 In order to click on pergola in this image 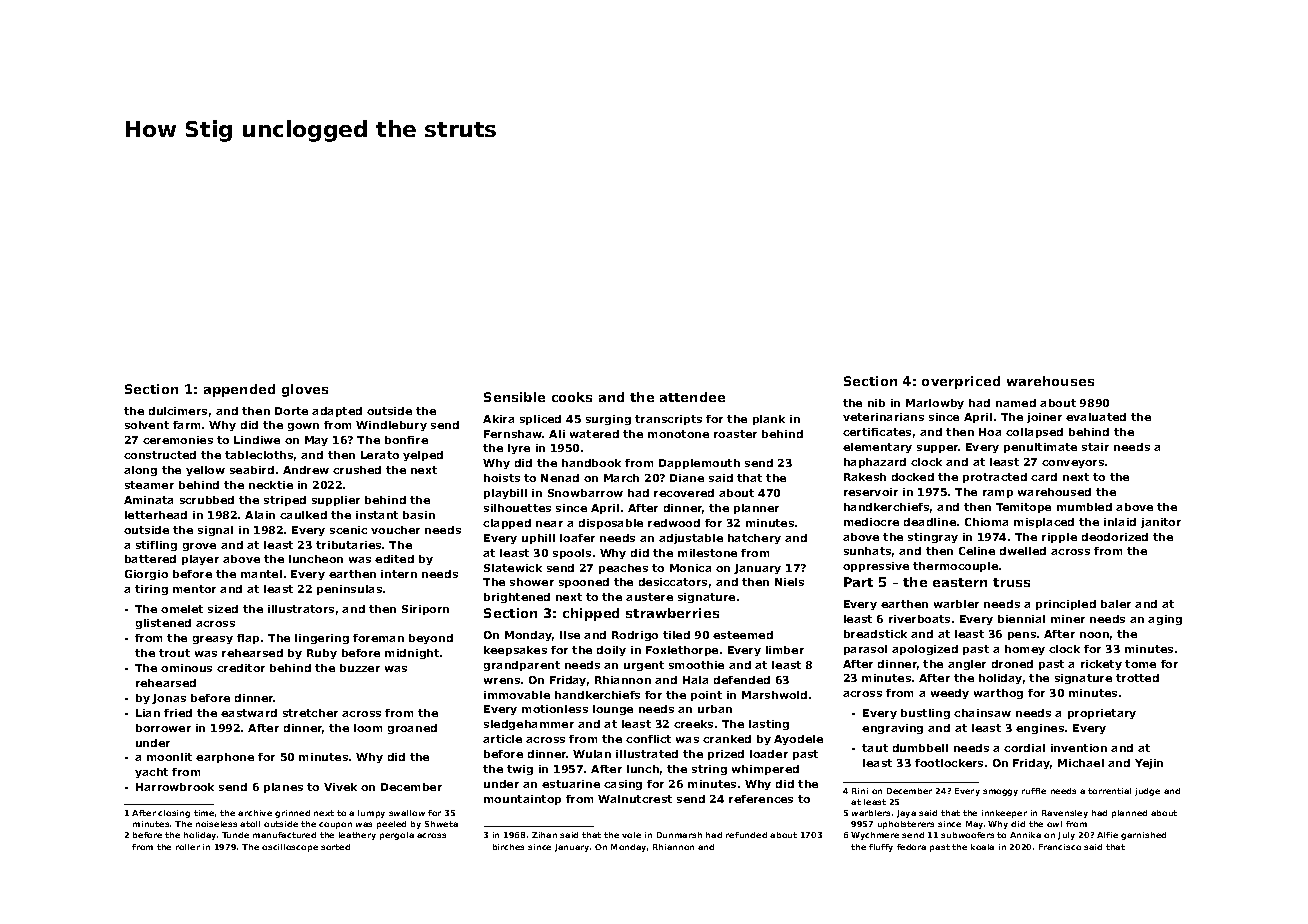, I will do `click(397, 836)`.
